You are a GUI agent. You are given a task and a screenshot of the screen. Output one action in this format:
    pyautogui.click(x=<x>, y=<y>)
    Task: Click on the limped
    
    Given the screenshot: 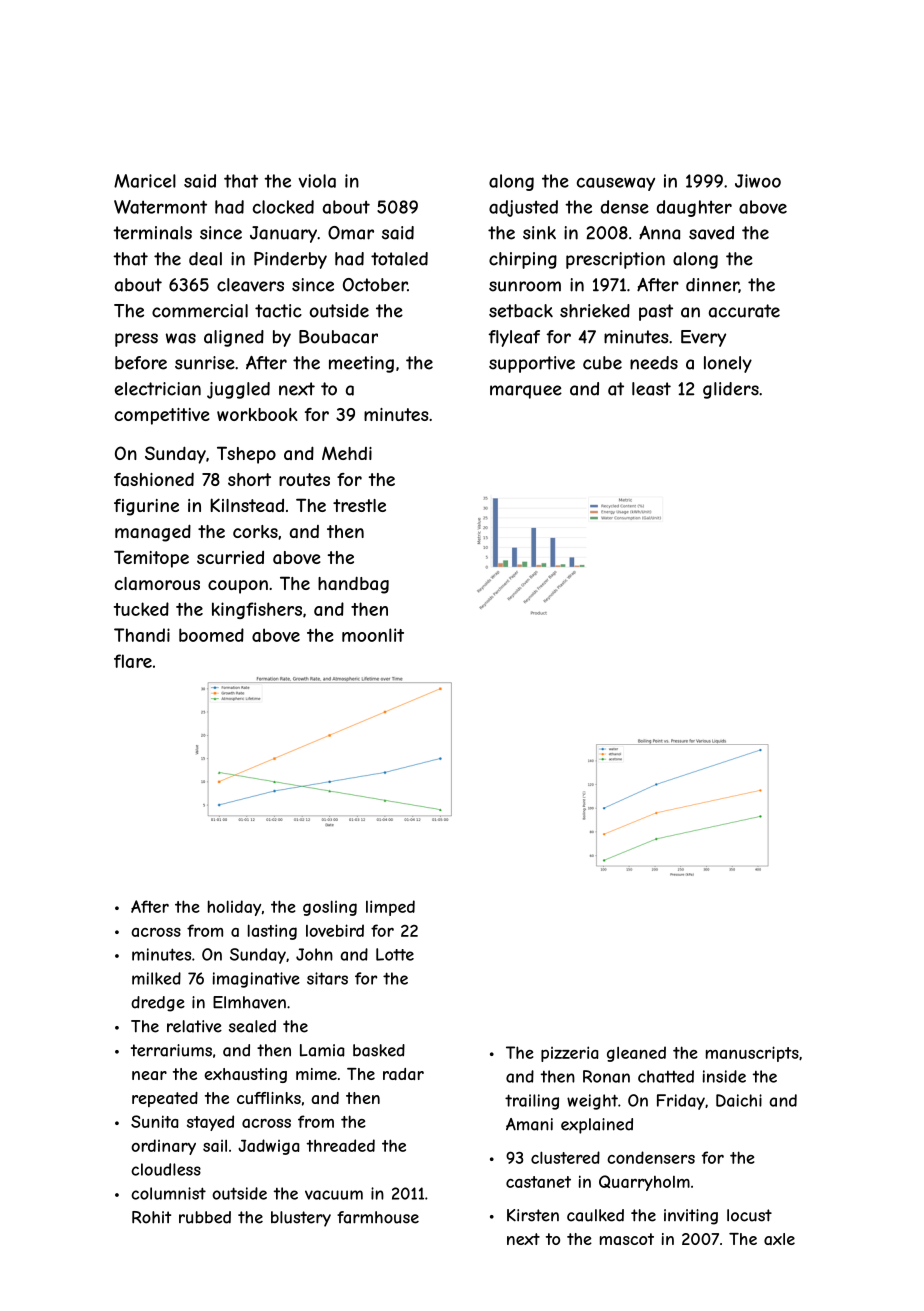 What is the action you would take?
    pyautogui.click(x=390, y=908)
